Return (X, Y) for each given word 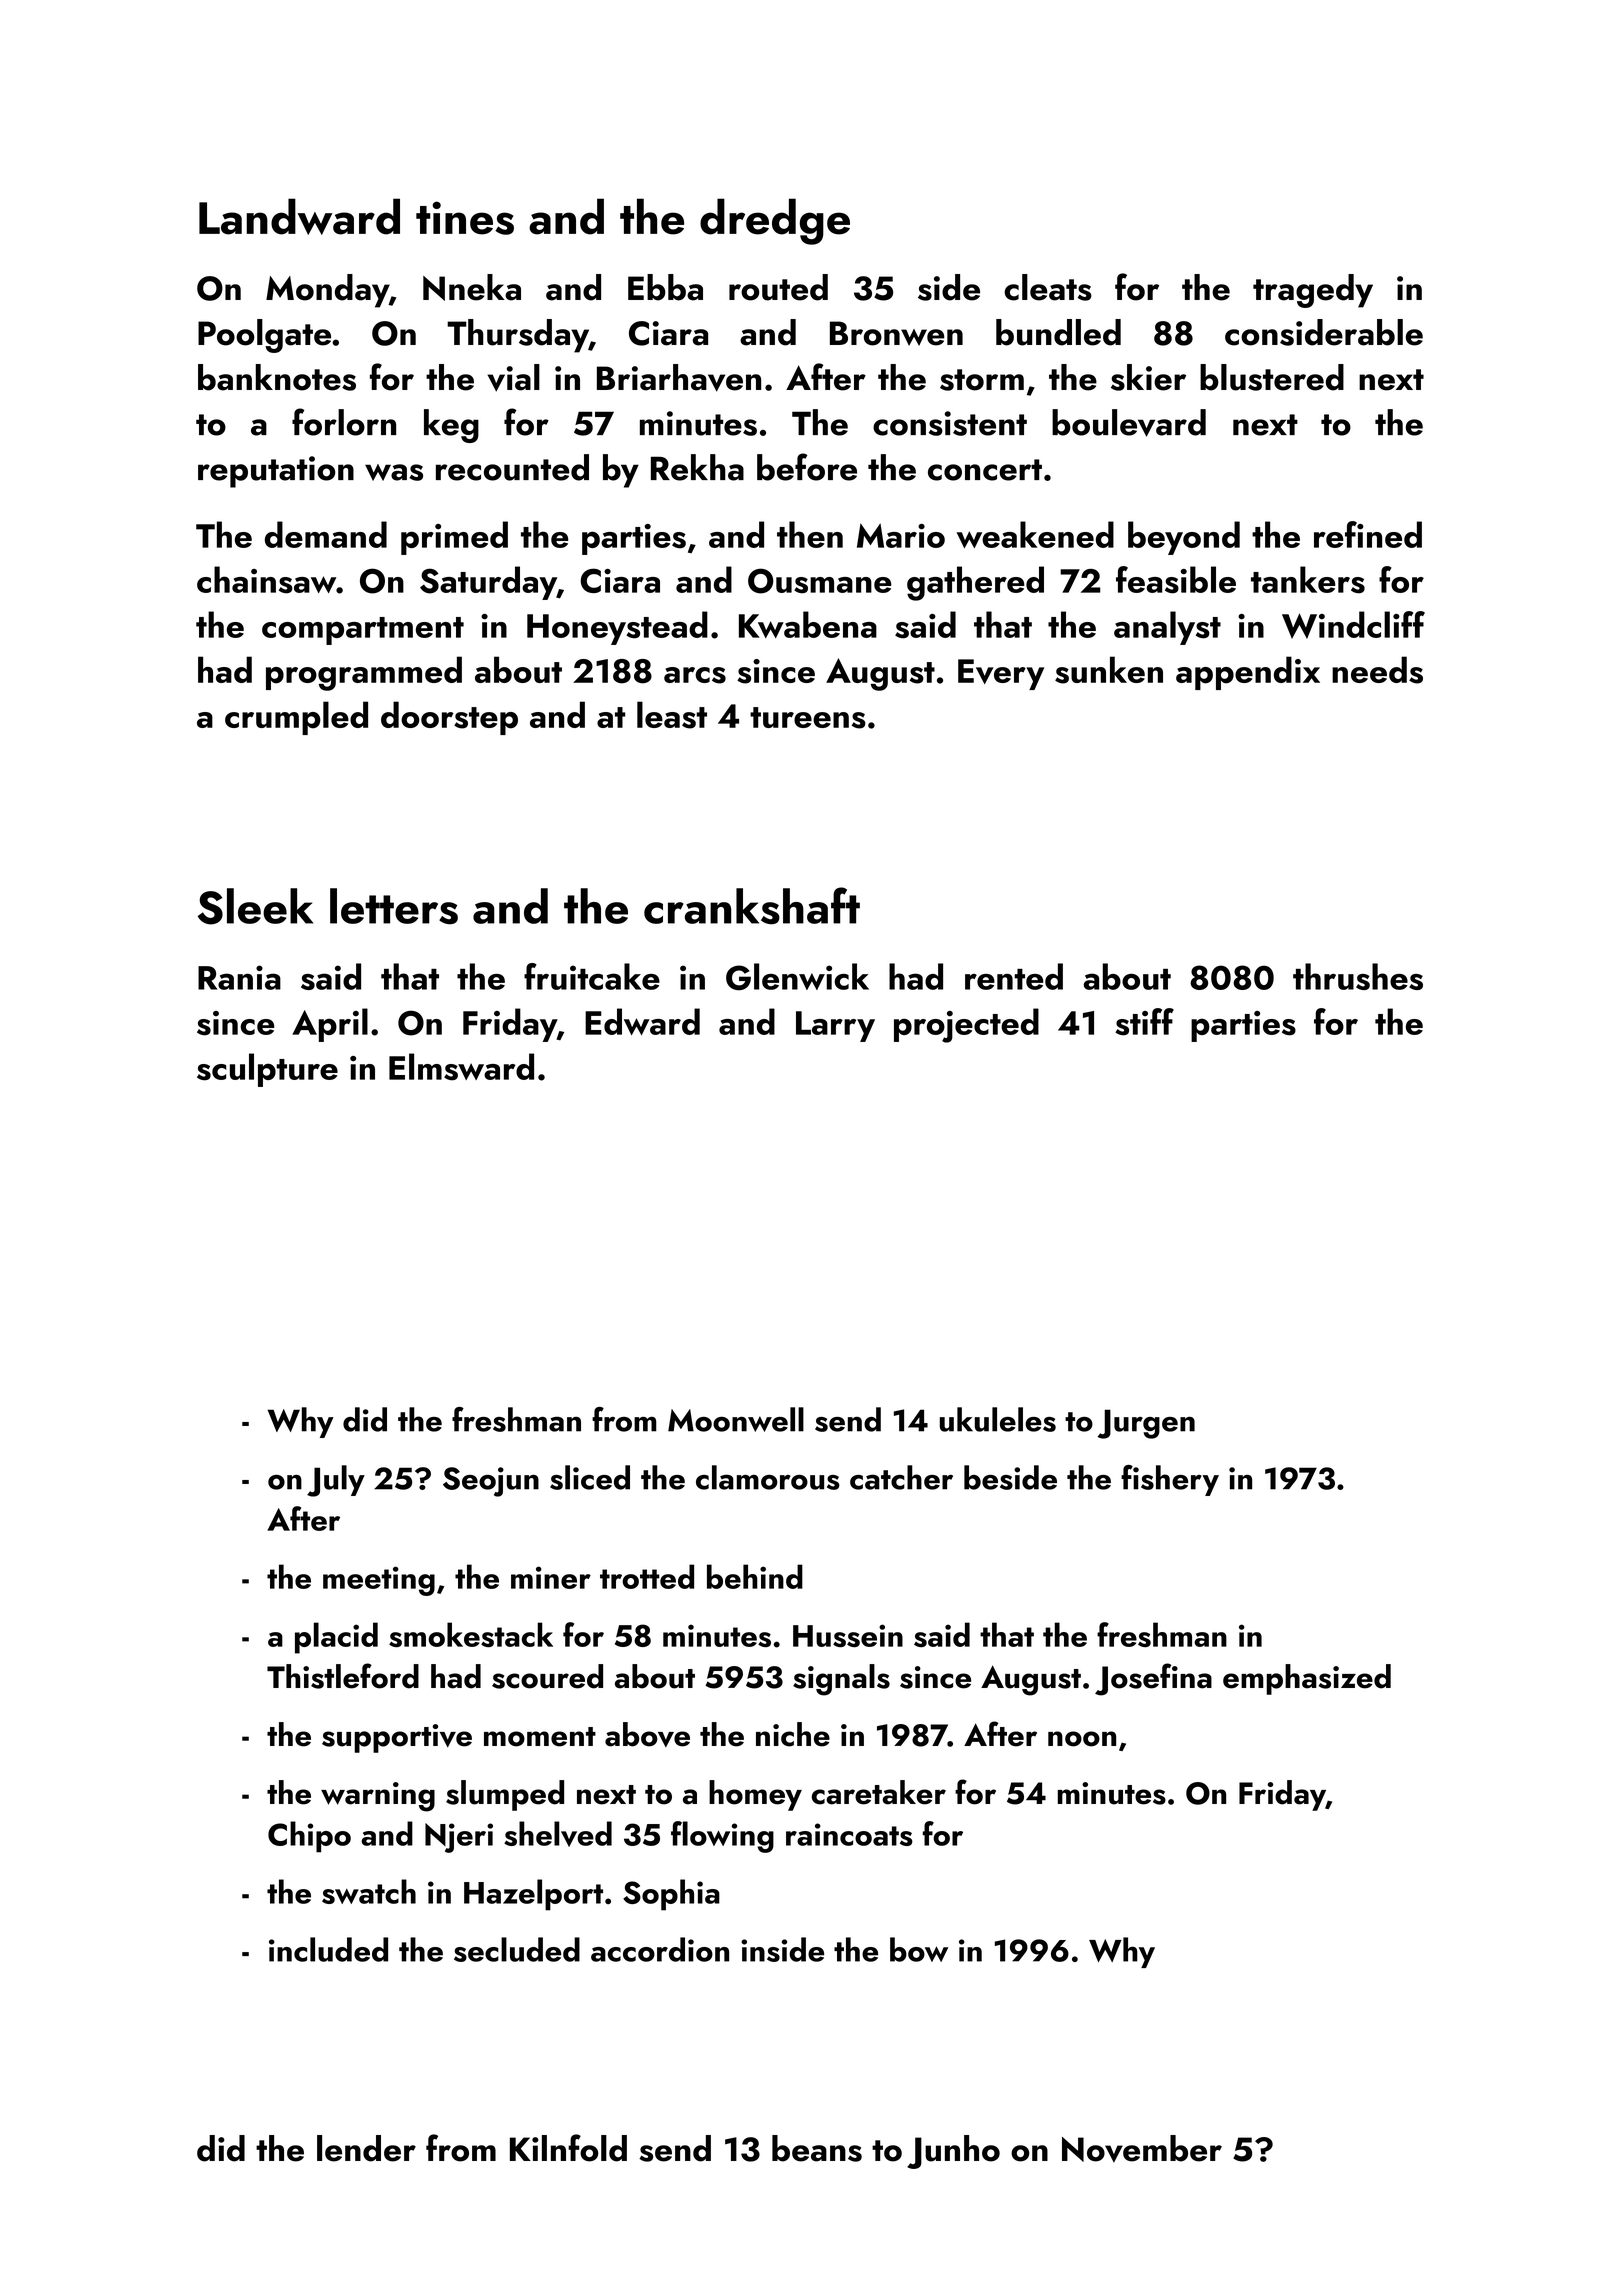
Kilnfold (568, 2148)
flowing (722, 1837)
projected (966, 1025)
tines (465, 218)
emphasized (1307, 1679)
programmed (364, 673)
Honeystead (617, 628)
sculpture (267, 1070)
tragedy (1313, 291)
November (1142, 2148)
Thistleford (343, 1676)
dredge (775, 221)
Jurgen (1146, 1424)
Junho (953, 2152)
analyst (1167, 628)
